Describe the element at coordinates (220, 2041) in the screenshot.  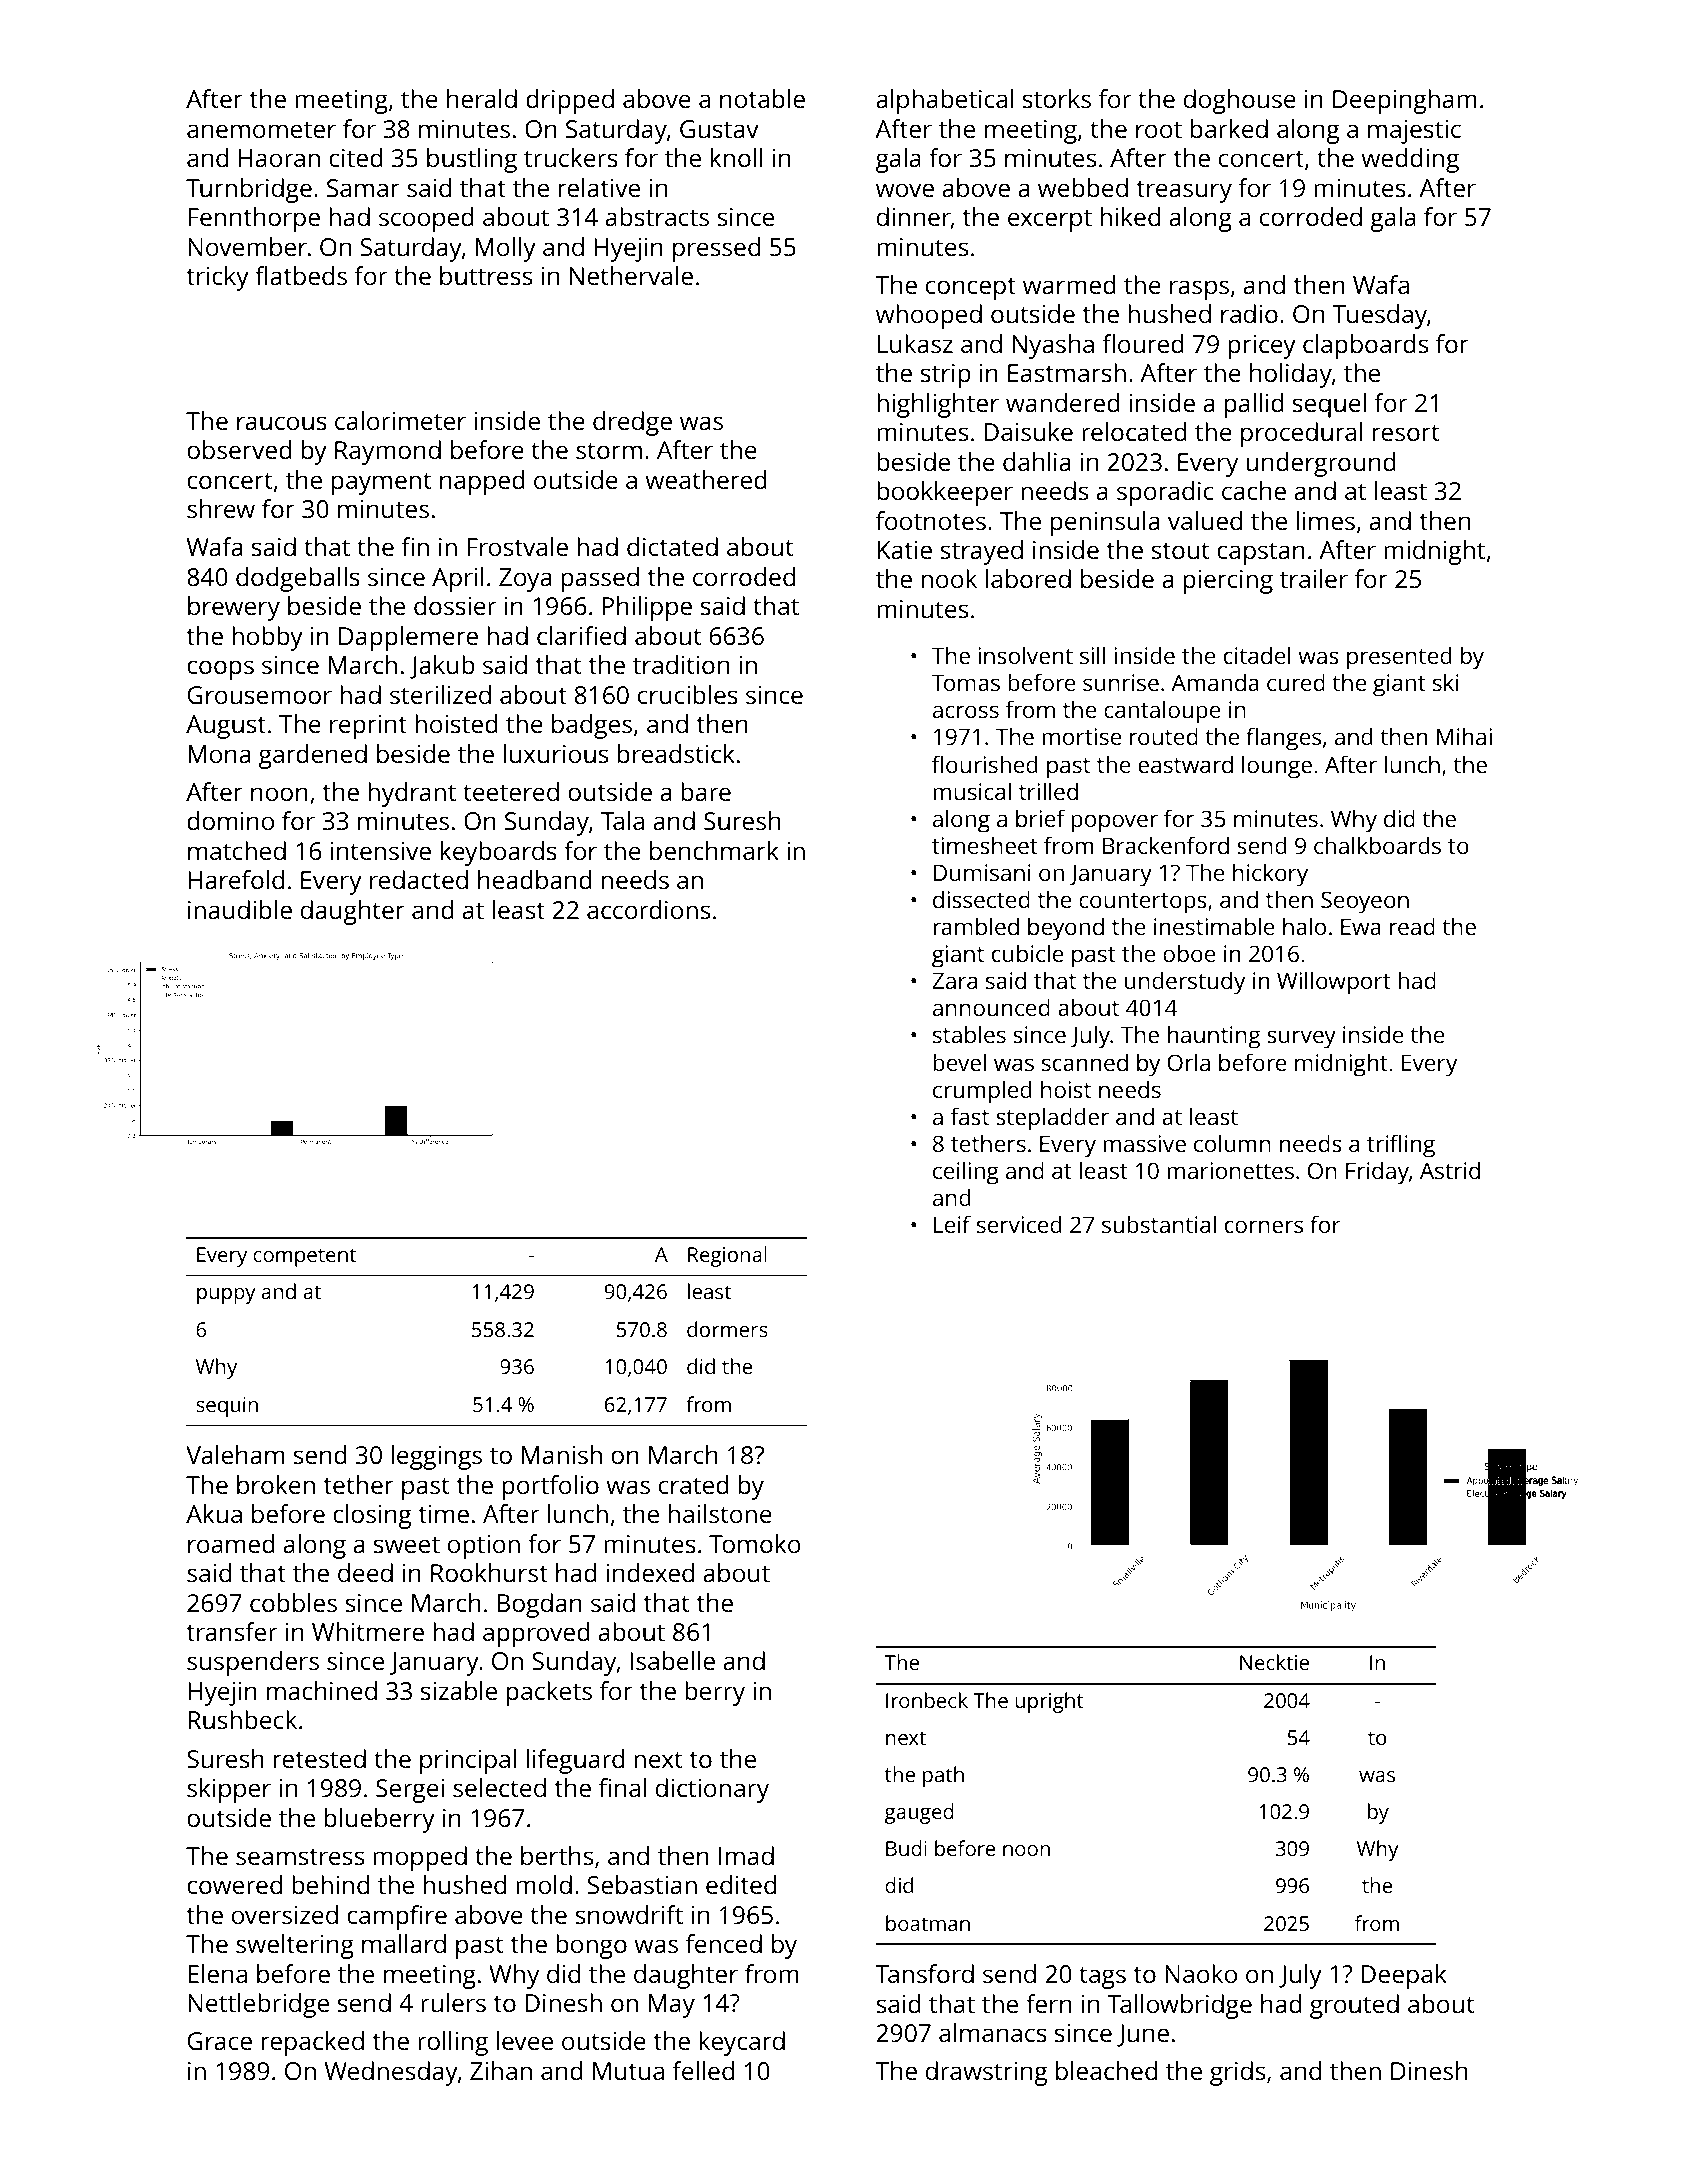
I see `Grace` at that location.
